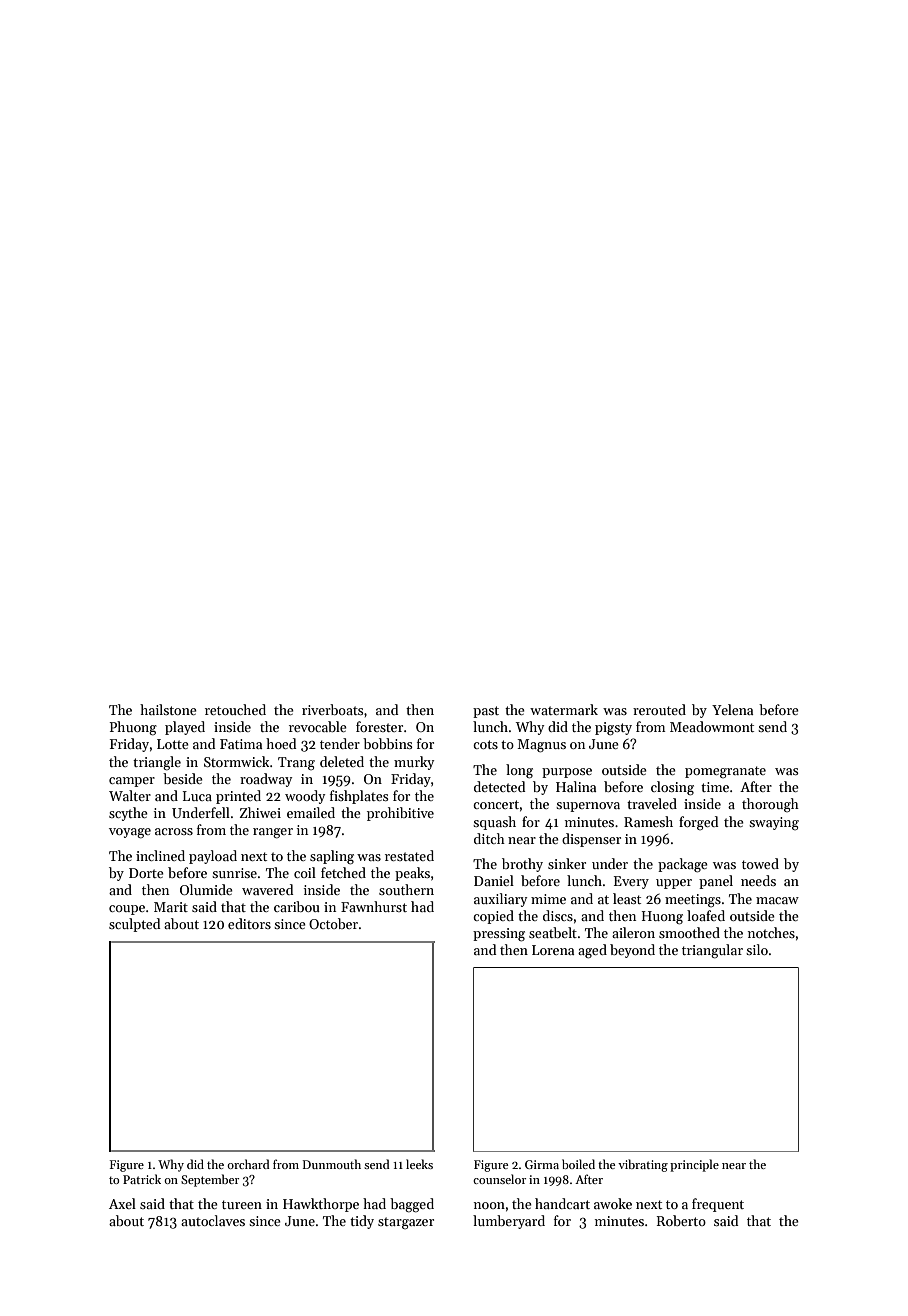 The height and width of the page is (1316, 908). I want to click on cots, so click(485, 744).
